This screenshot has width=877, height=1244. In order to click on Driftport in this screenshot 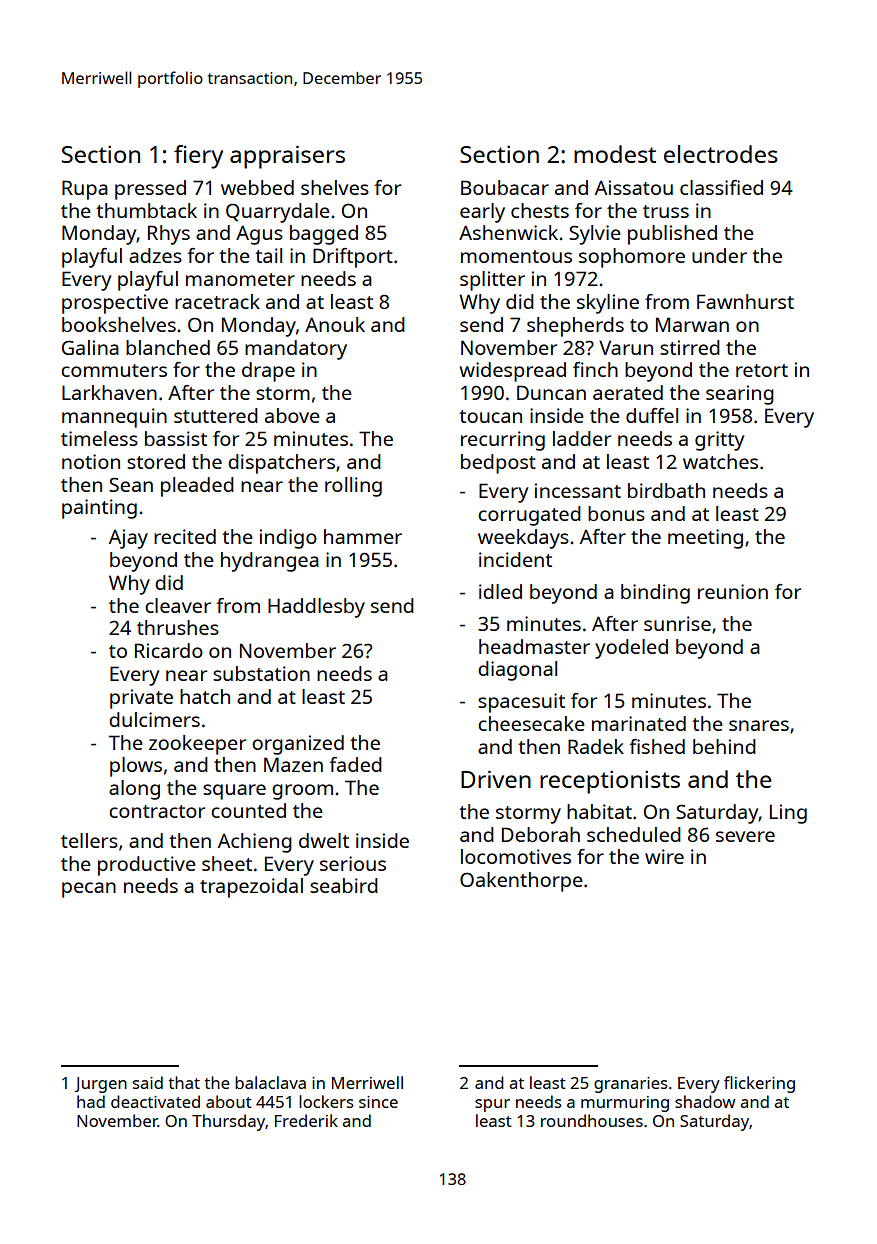, I will do `click(353, 258)`.
